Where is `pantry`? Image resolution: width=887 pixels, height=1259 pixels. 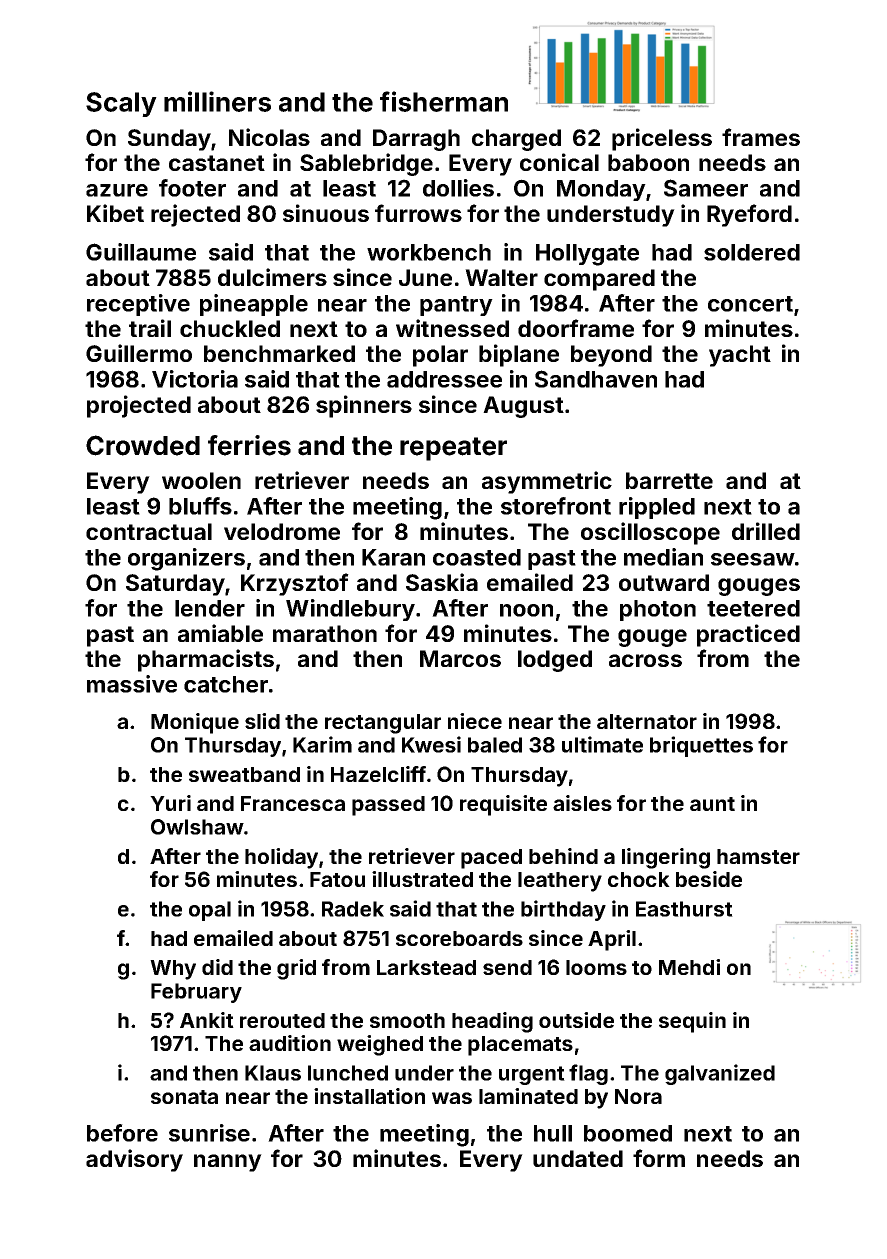
pantry is located at coordinates (456, 306).
